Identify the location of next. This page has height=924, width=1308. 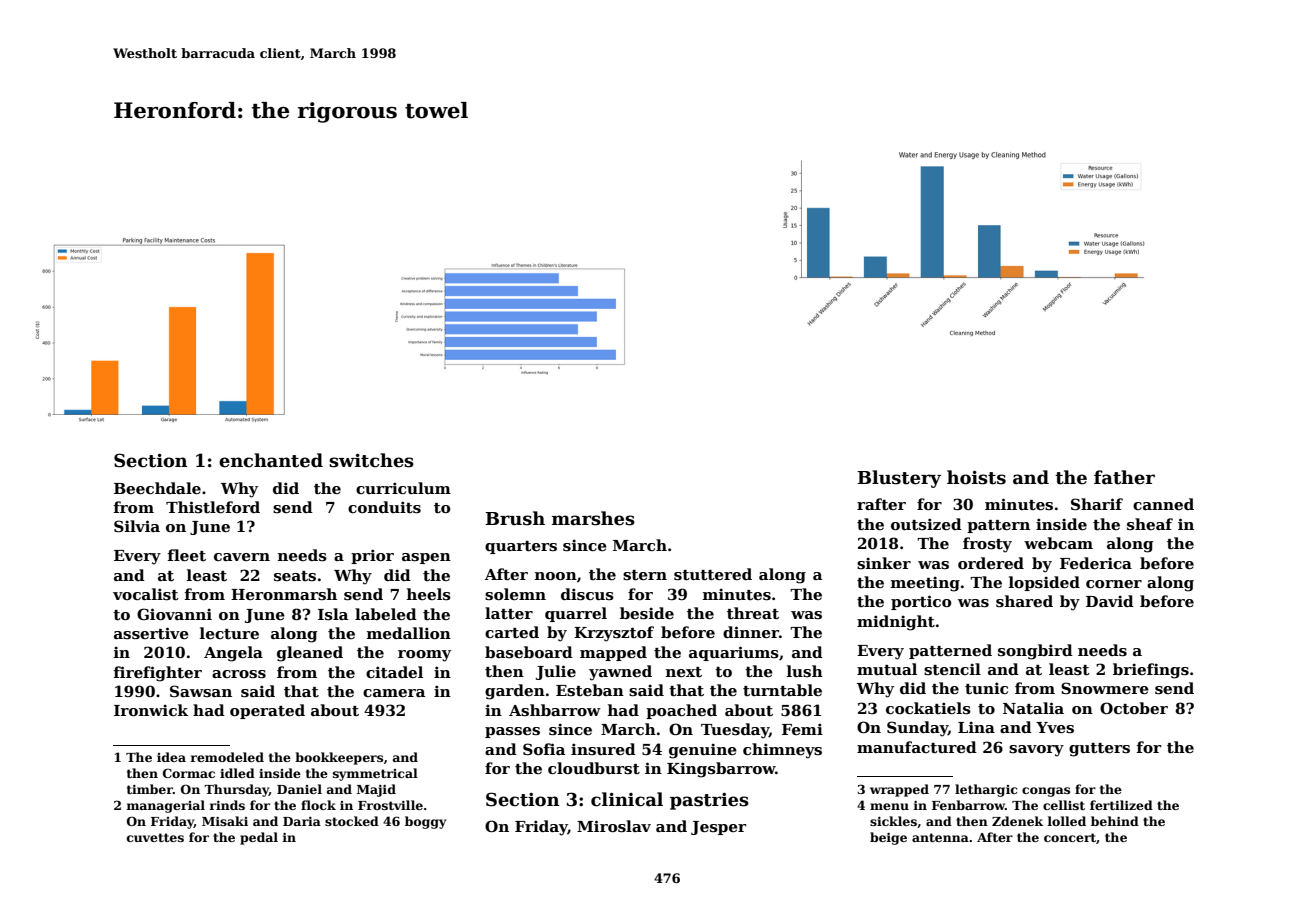
(684, 672).
